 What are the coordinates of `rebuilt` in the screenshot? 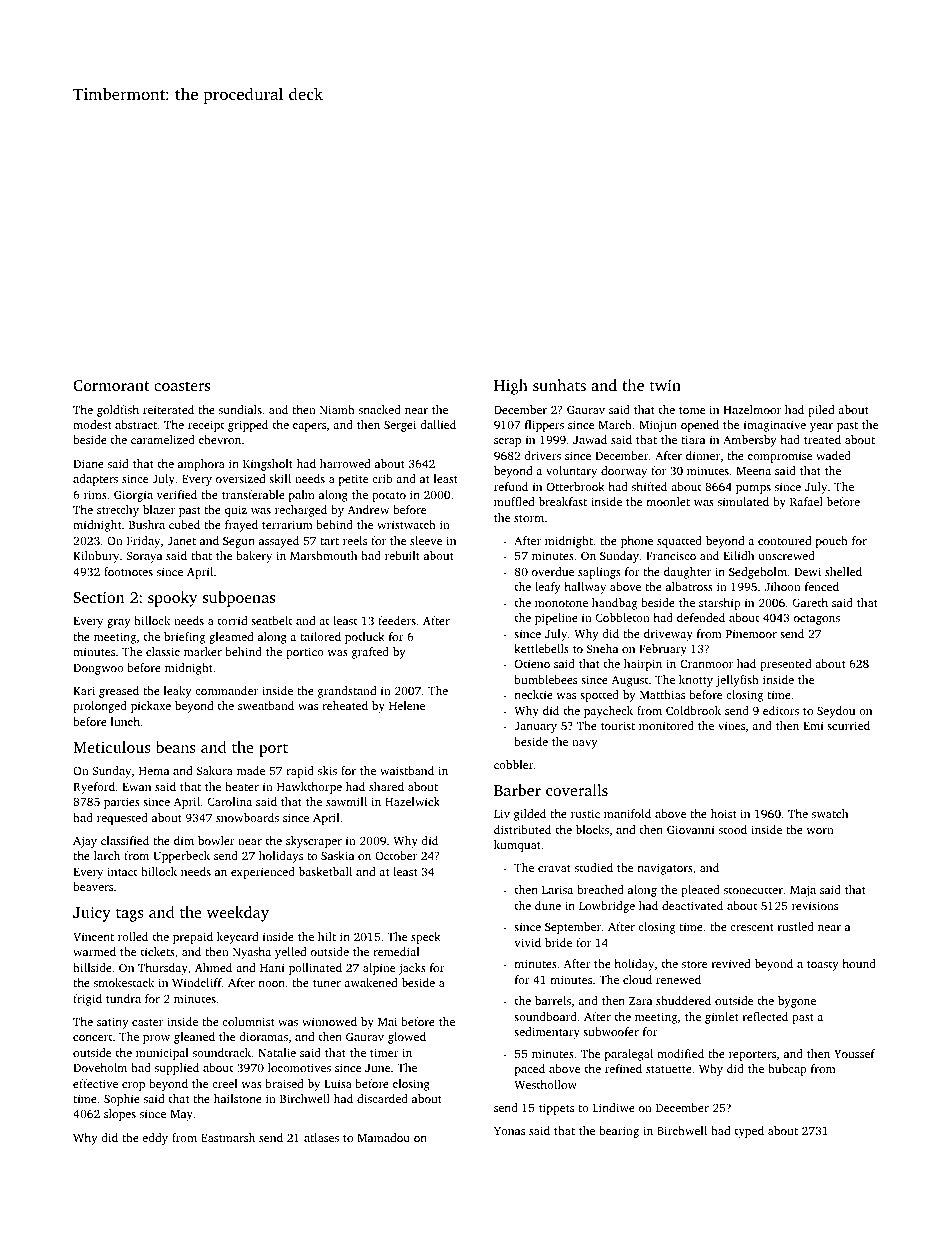 It's located at (402, 555).
